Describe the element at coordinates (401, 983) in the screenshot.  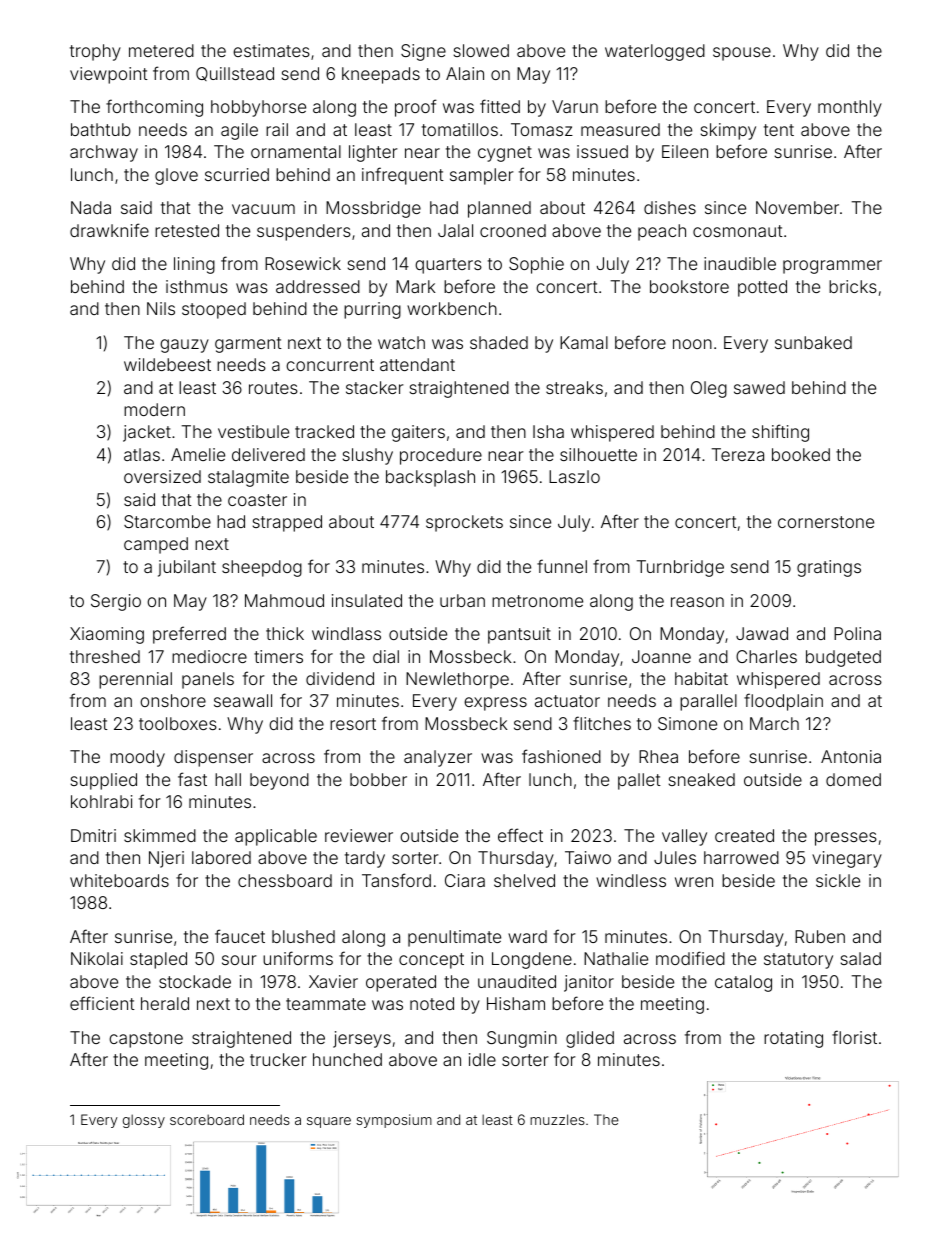
I see `operated` at that location.
